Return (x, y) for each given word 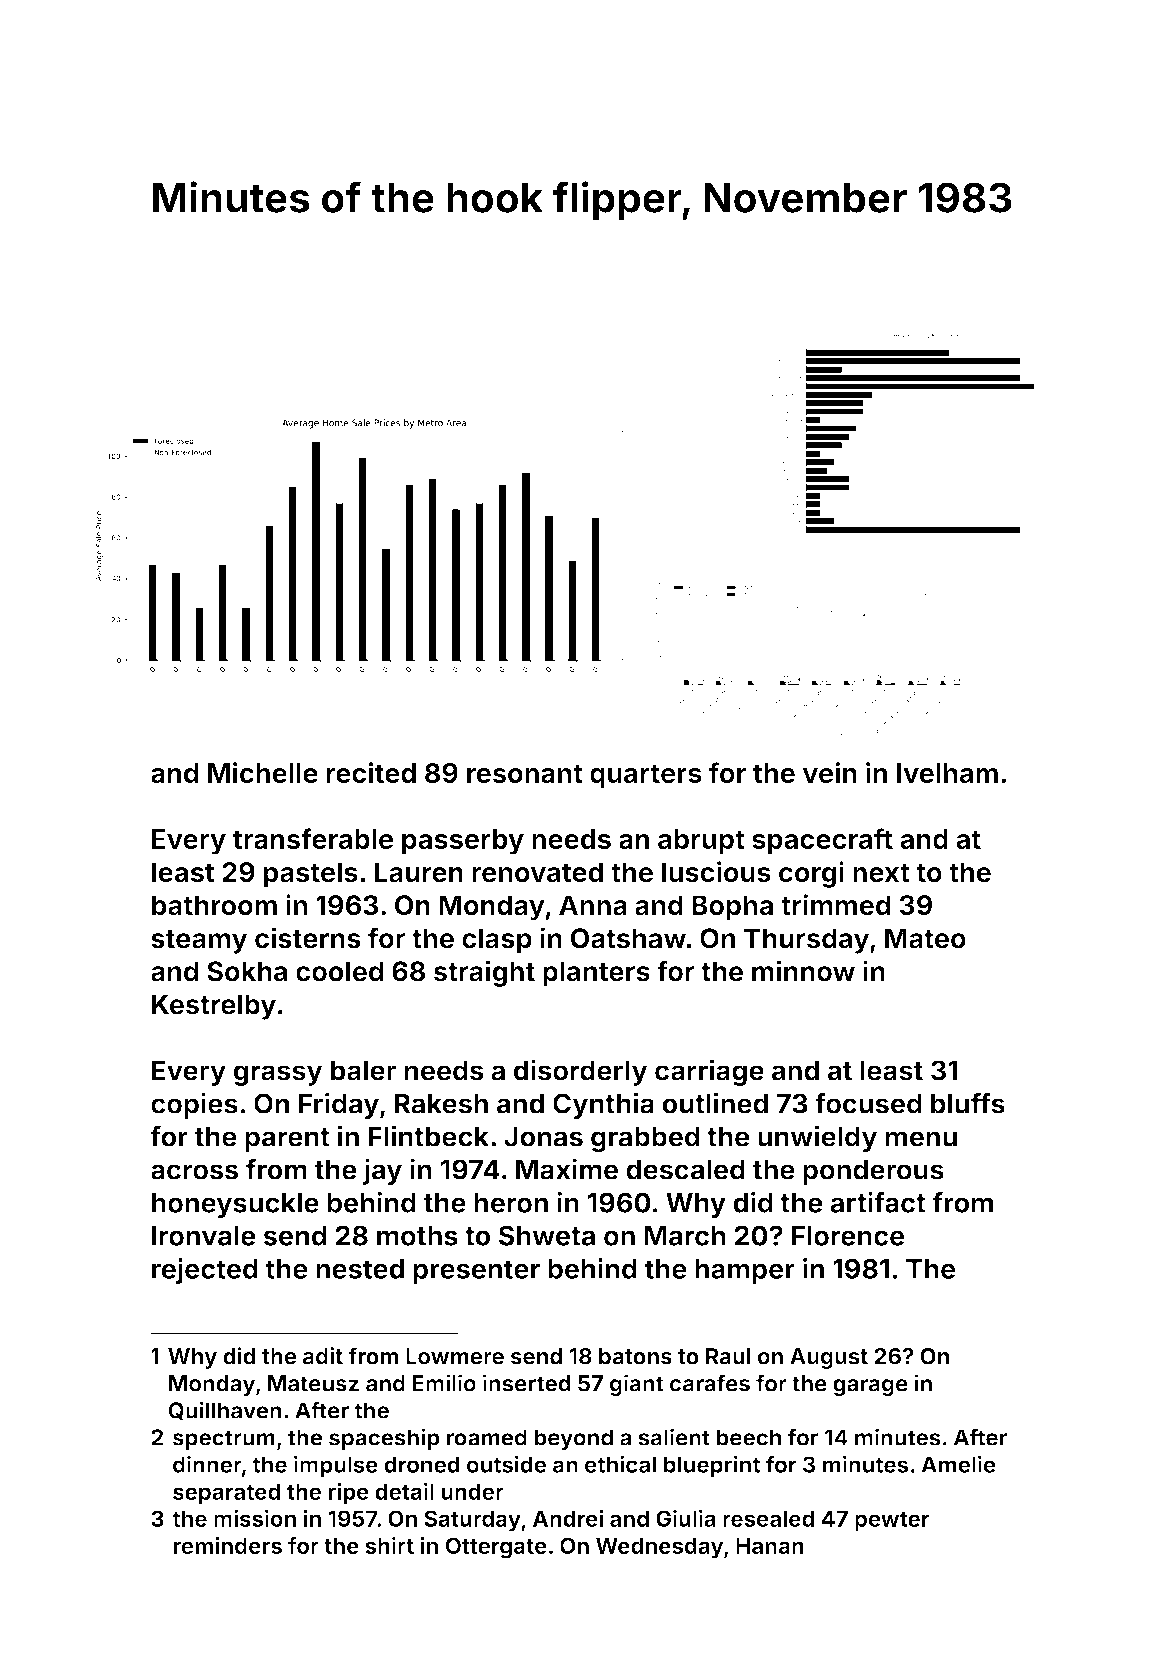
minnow (803, 971)
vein (829, 772)
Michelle (263, 772)
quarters (646, 776)
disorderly (581, 1072)
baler (363, 1070)
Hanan (770, 1545)
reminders (228, 1545)
